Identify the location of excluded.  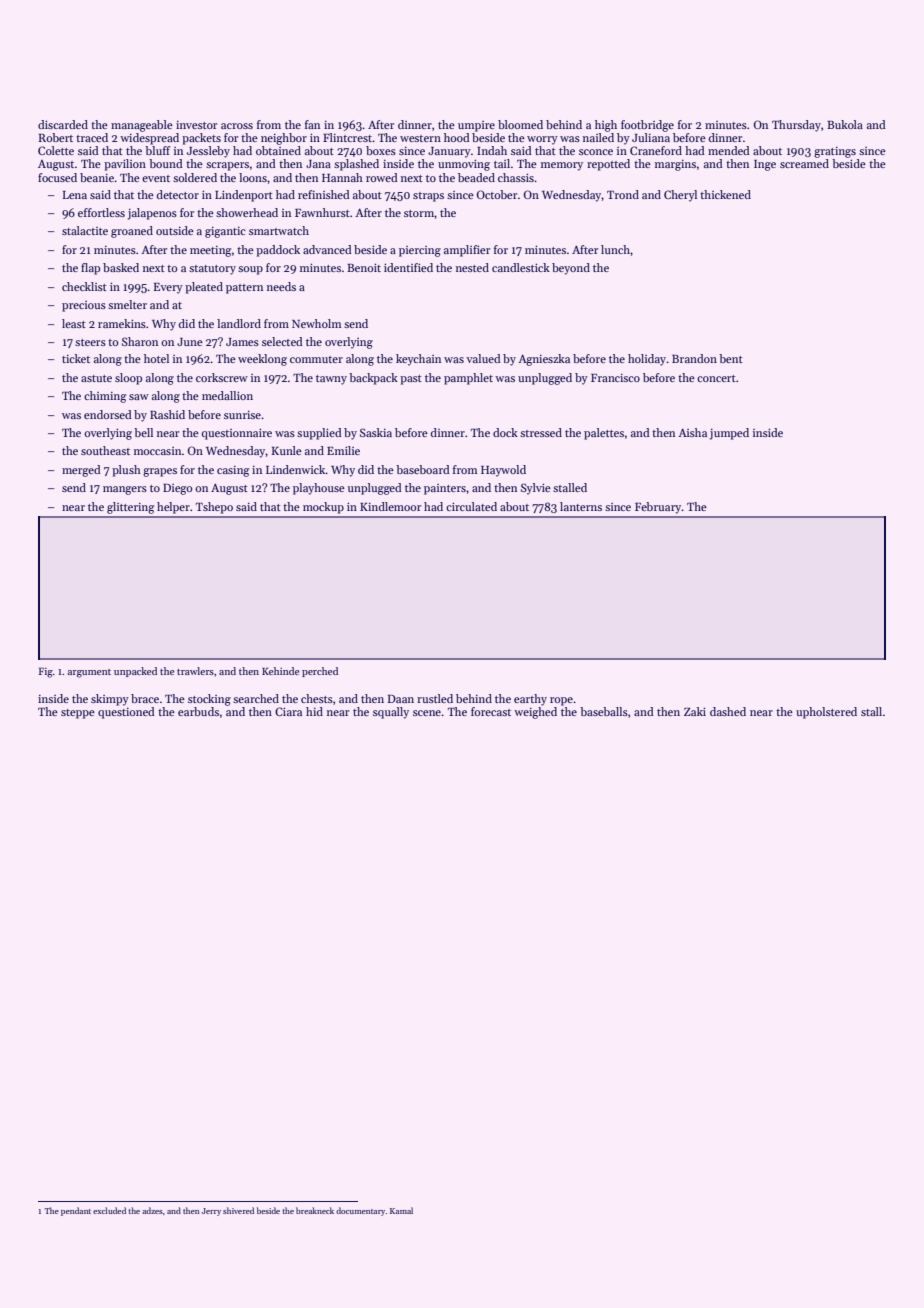
(109, 1210).
